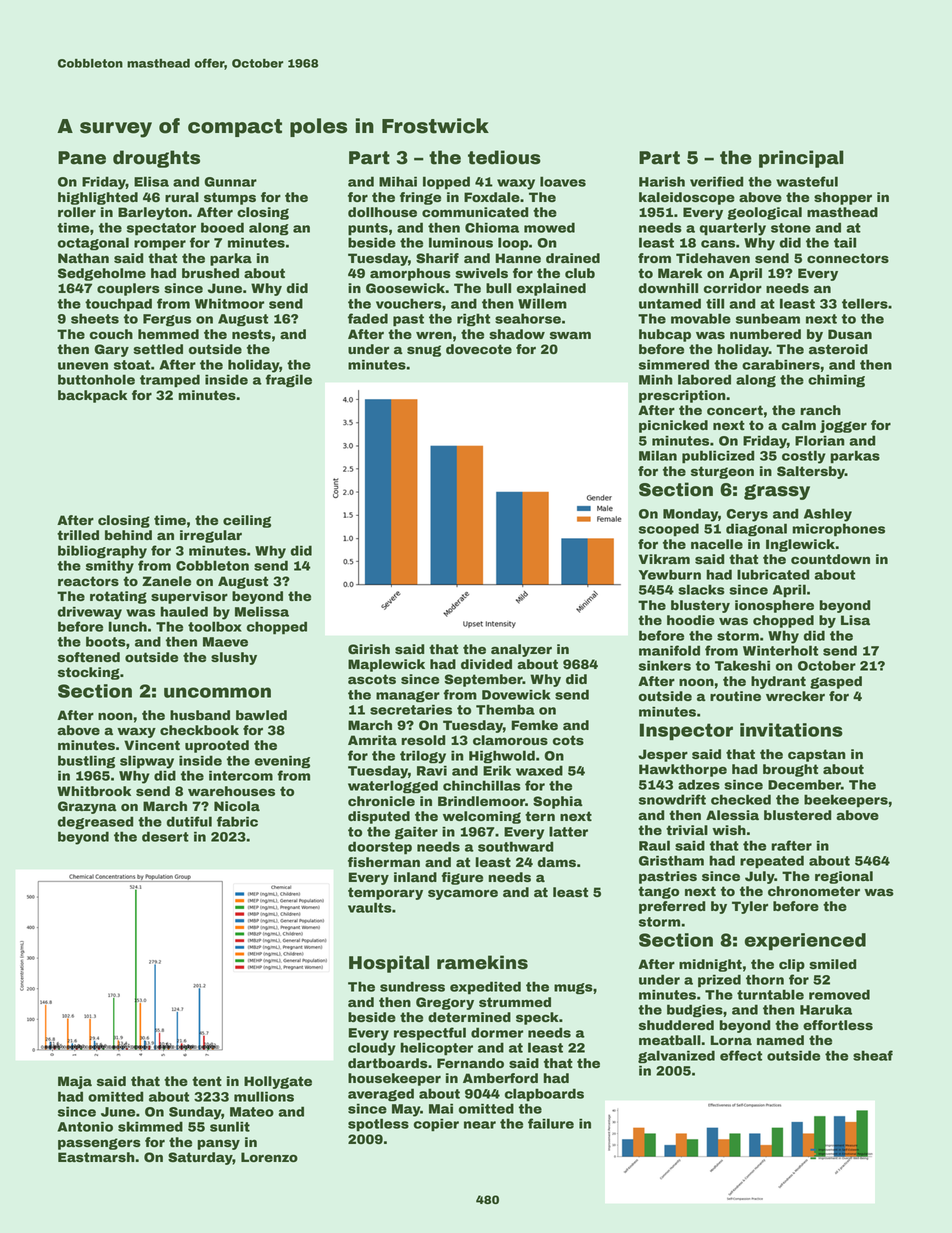 Image resolution: width=952 pixels, height=1233 pixels. Describe the element at coordinates (398, 181) in the screenshot. I see `Mihai` at that location.
